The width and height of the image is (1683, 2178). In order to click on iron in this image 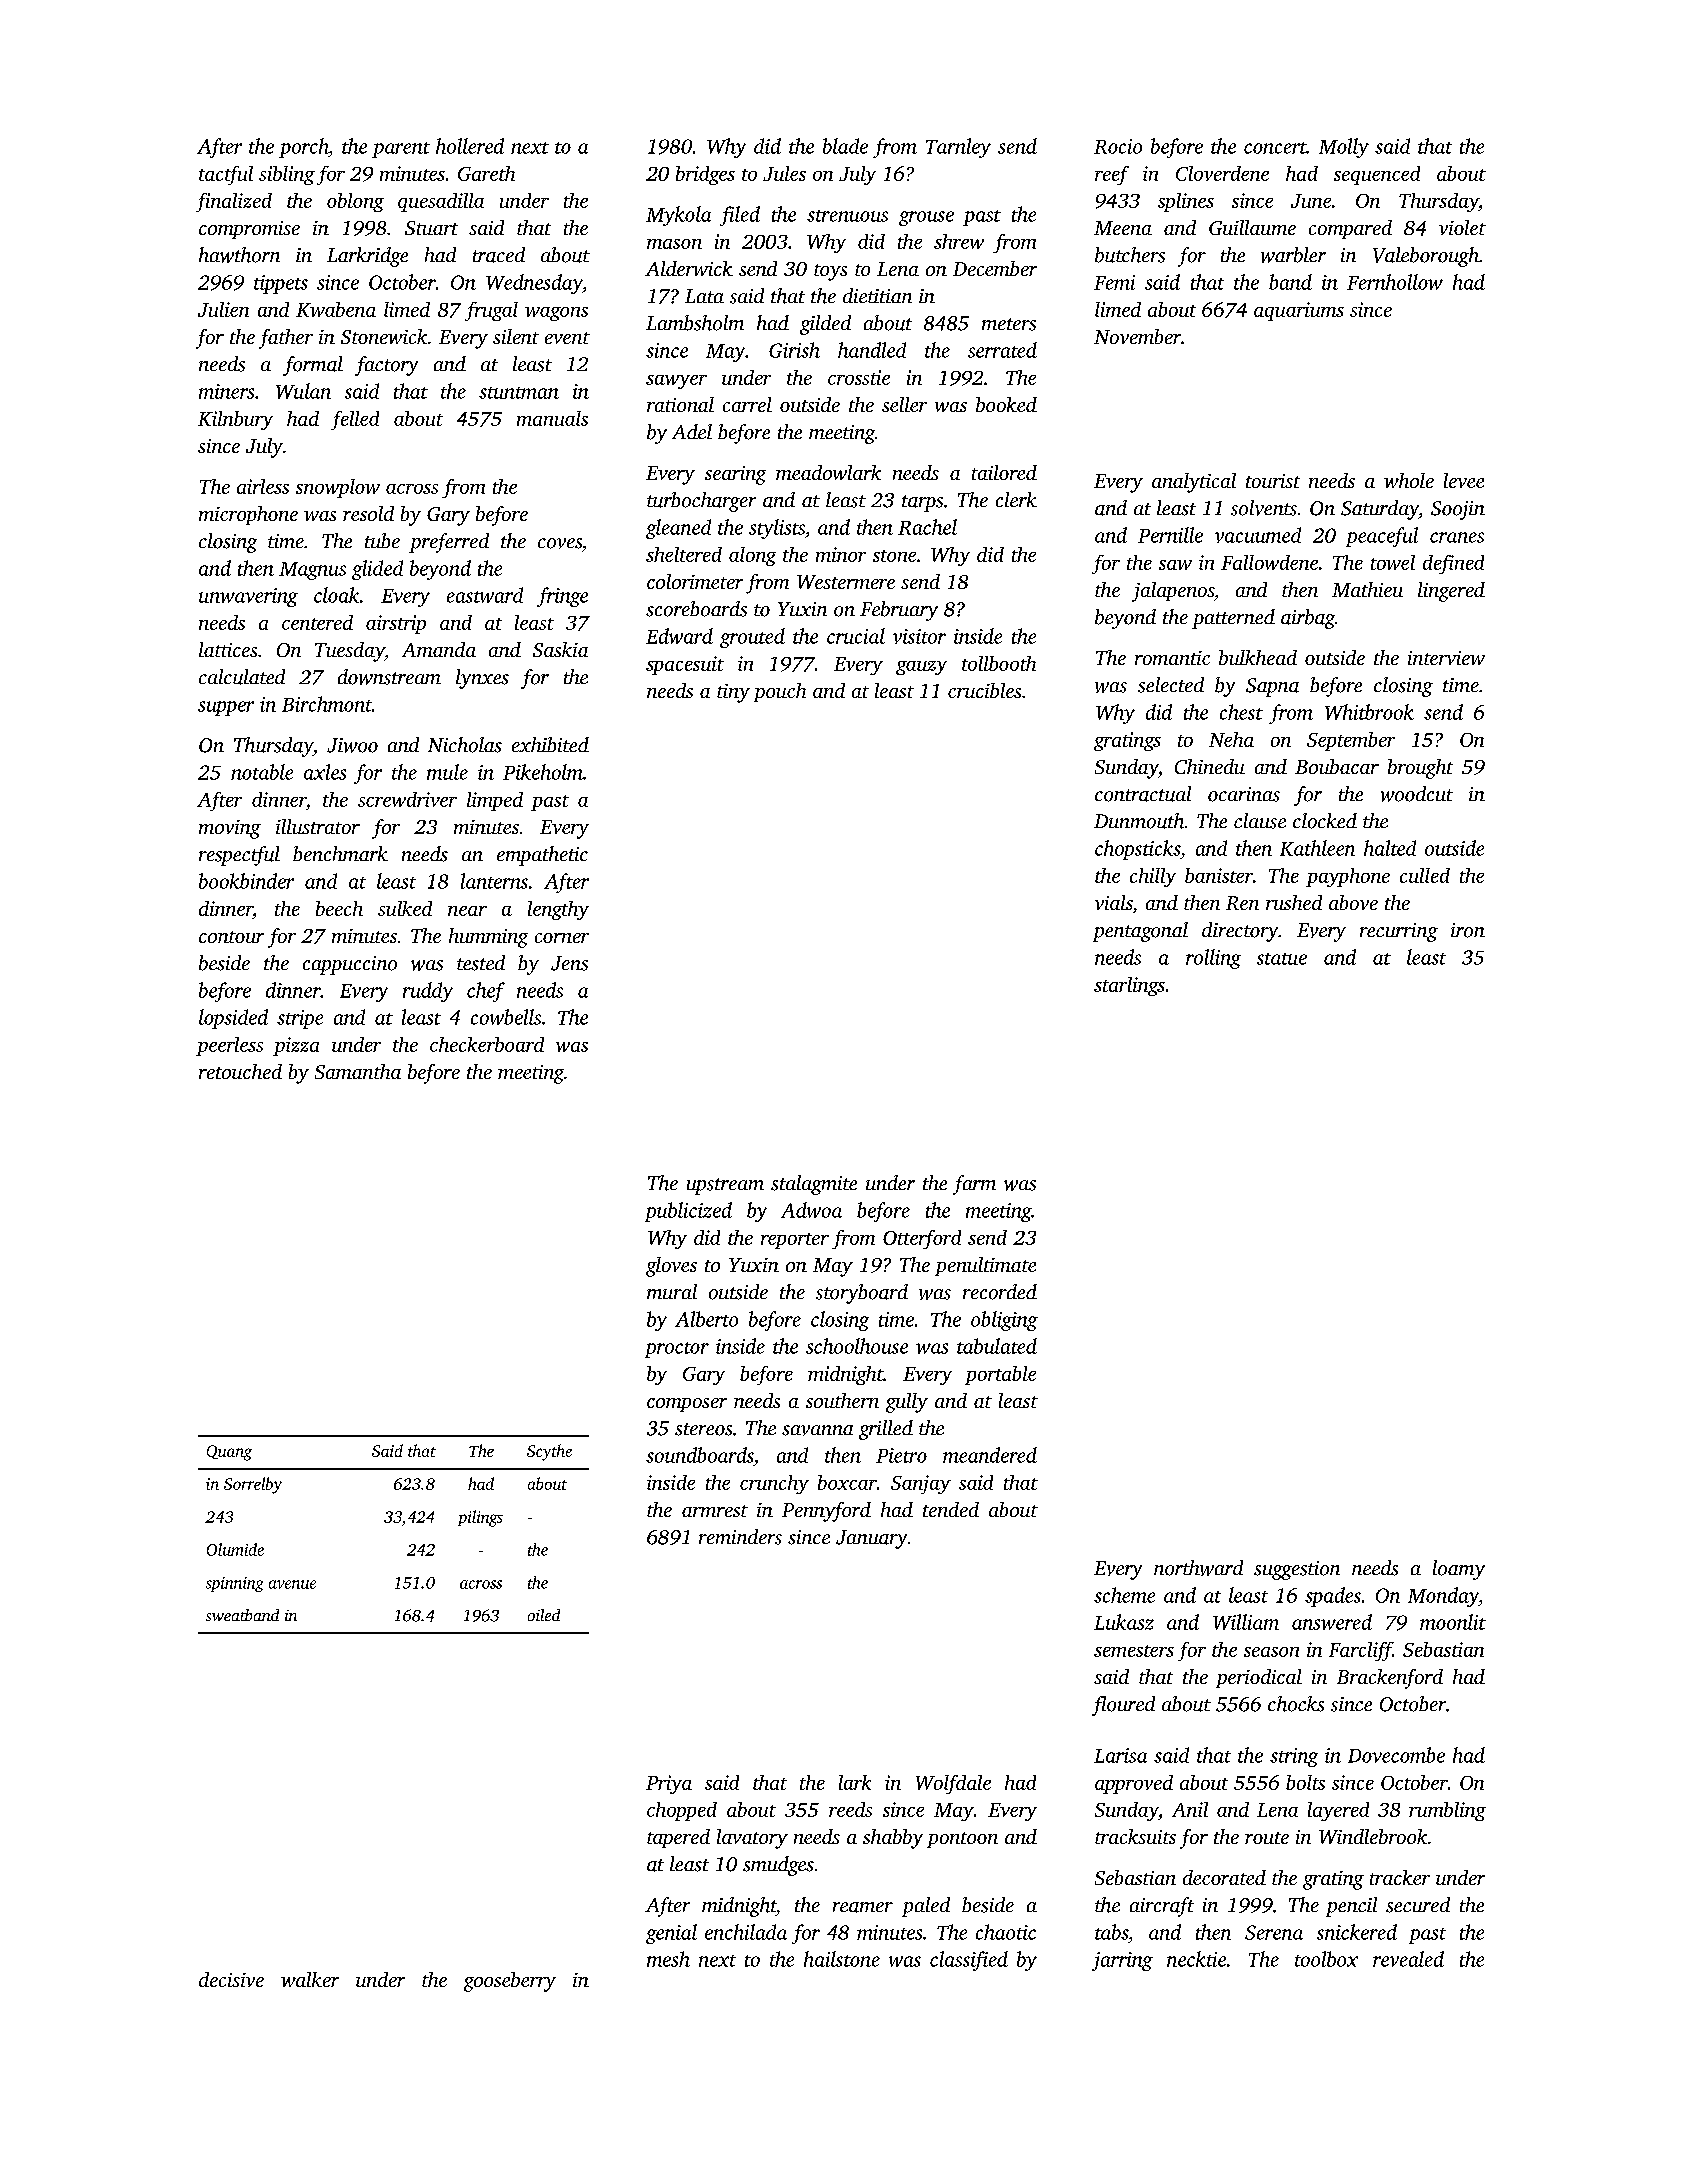, I will do `click(1468, 930)`.
